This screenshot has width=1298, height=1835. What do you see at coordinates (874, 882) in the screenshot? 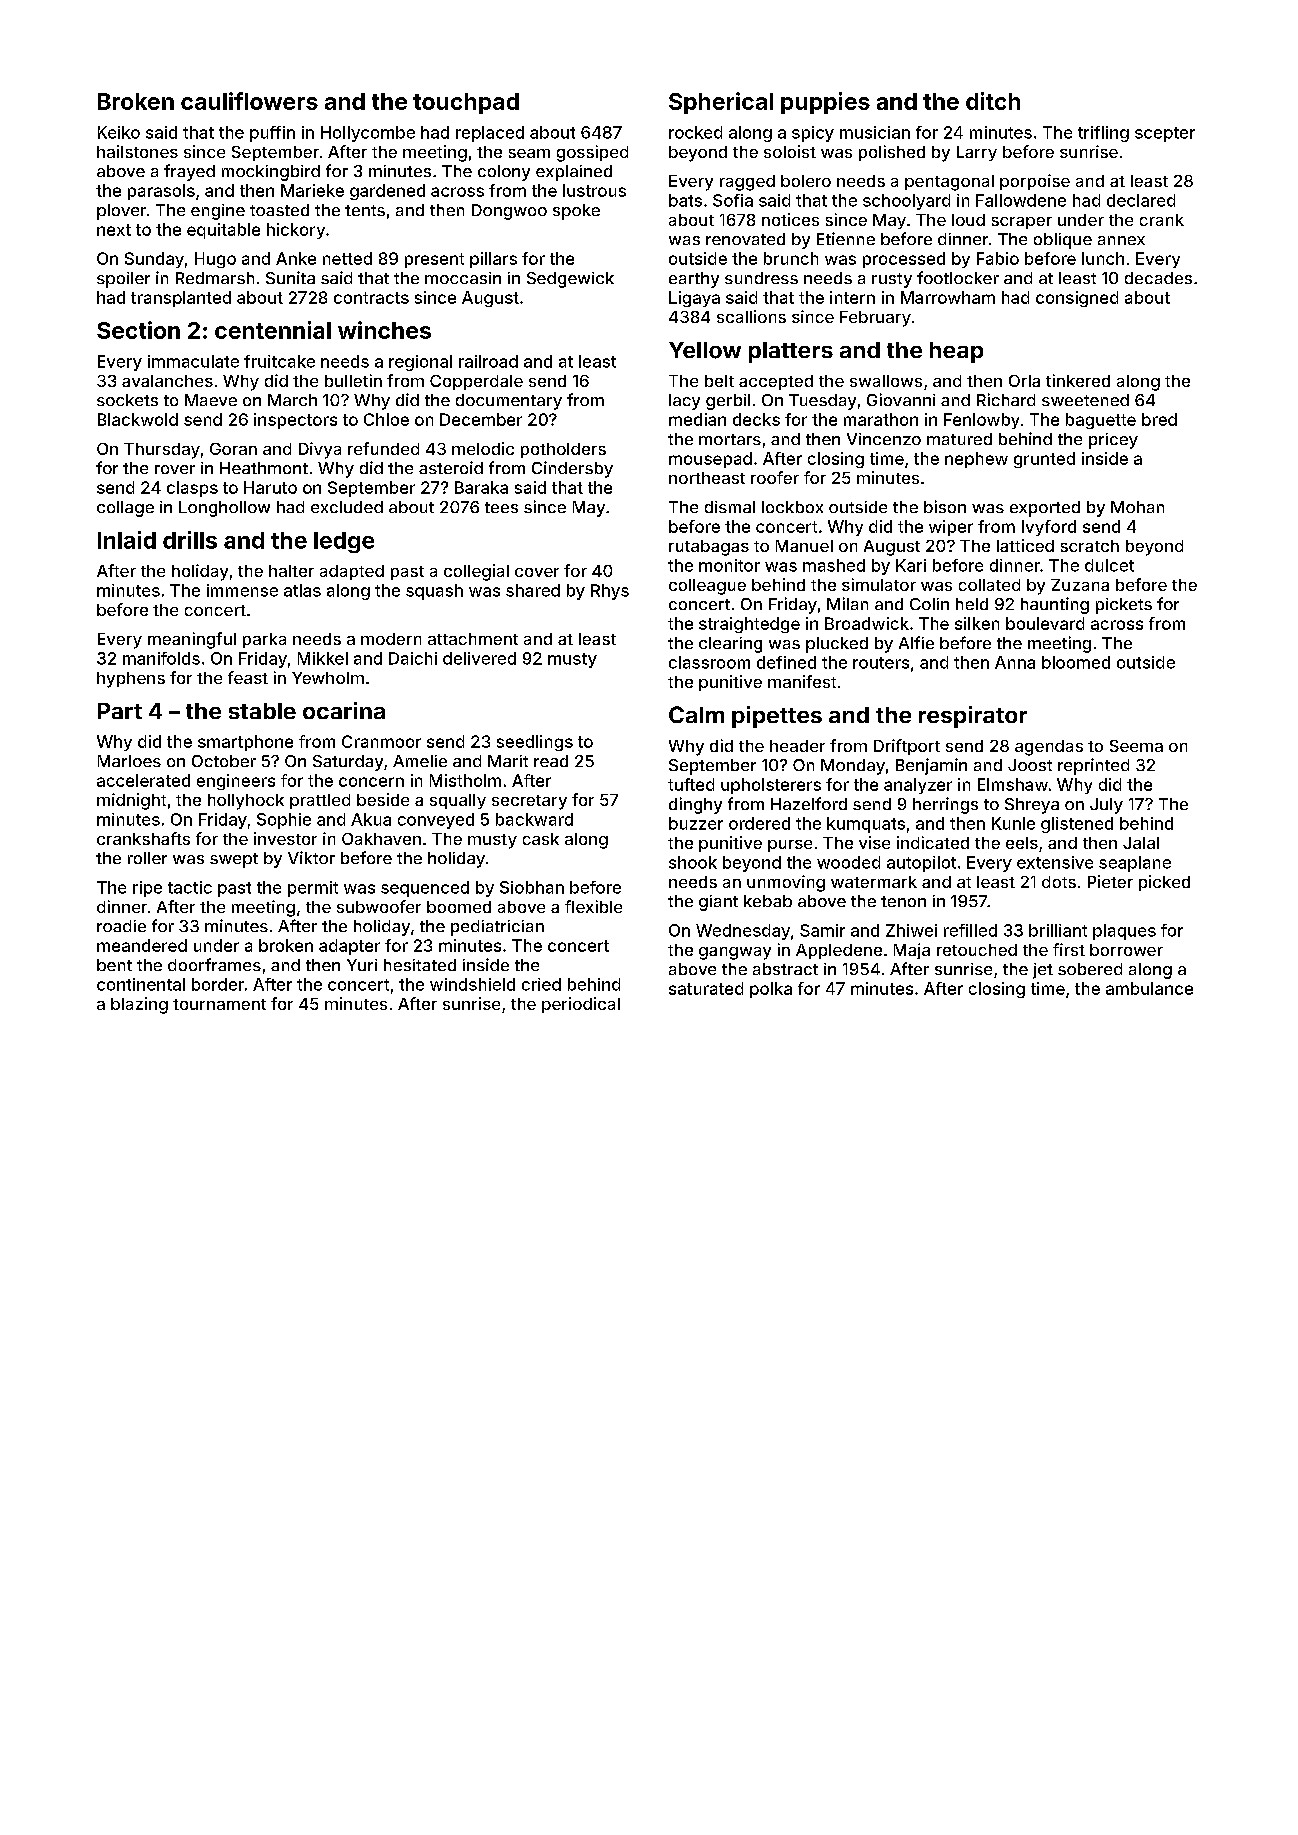
I see `watermark` at bounding box center [874, 882].
